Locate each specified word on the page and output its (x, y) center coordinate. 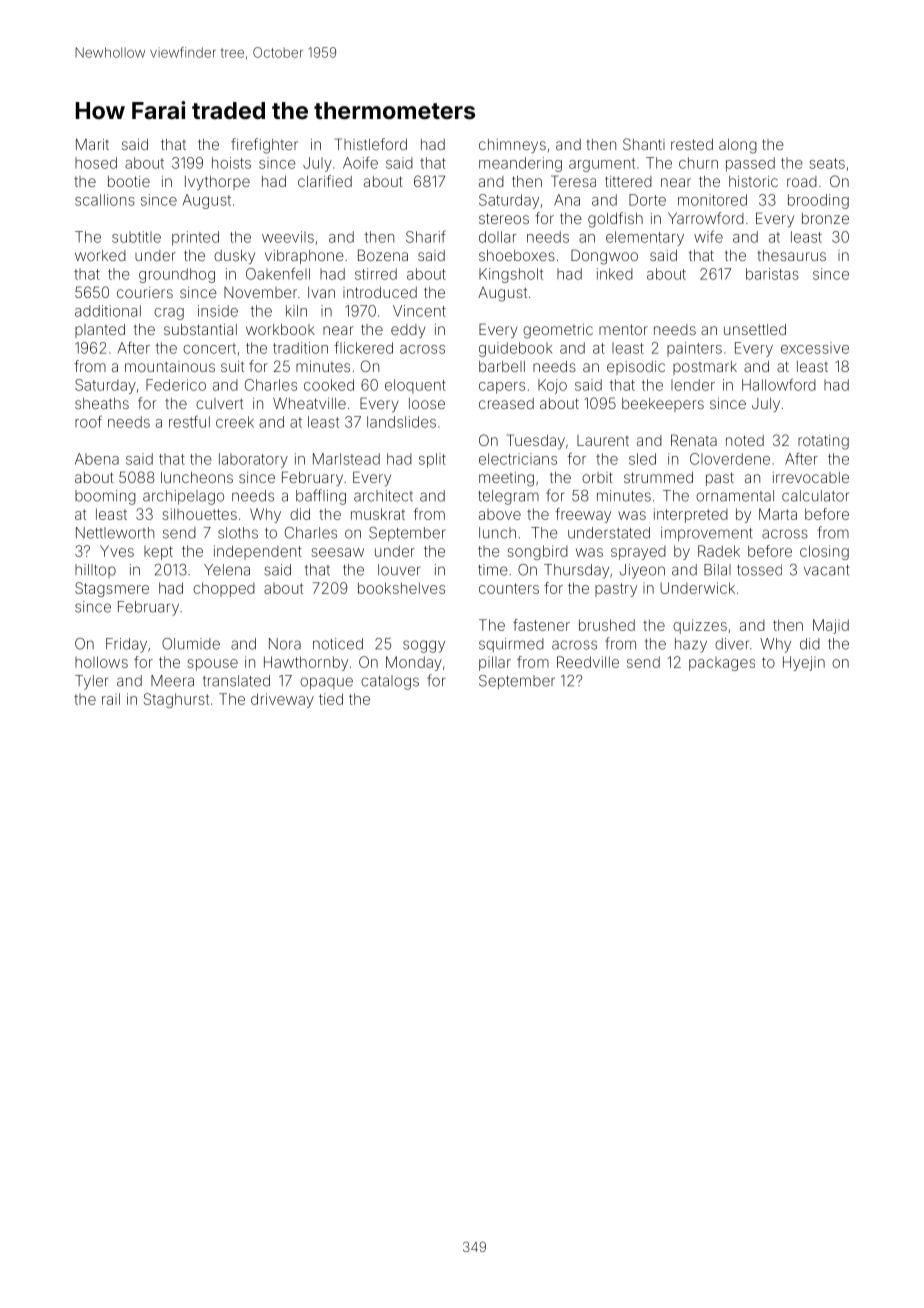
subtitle (136, 237)
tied (331, 699)
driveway (282, 700)
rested (692, 144)
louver (399, 570)
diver (732, 644)
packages (722, 664)
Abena (97, 459)
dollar (497, 237)
